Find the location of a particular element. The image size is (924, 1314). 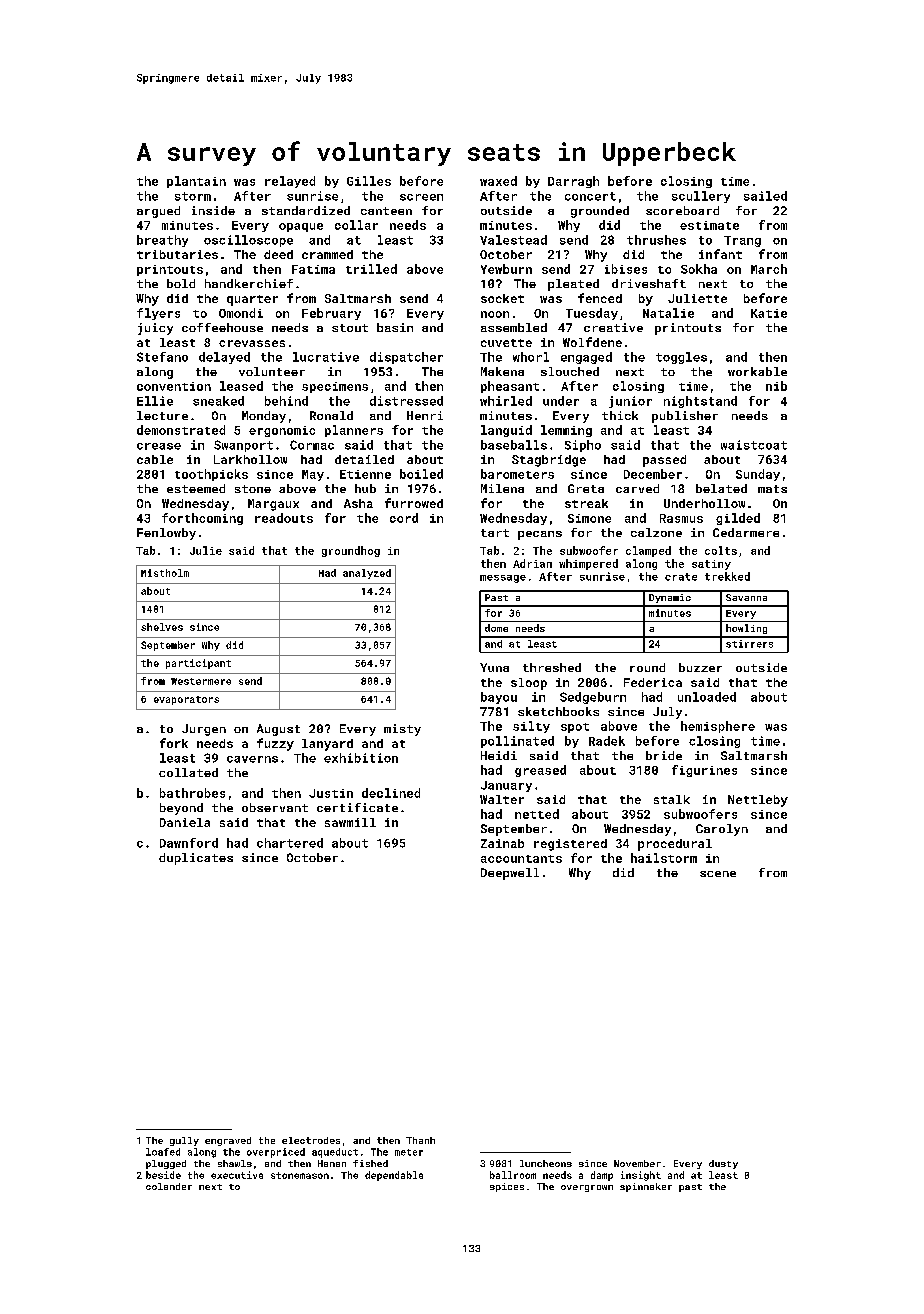

sailed is located at coordinates (765, 196).
